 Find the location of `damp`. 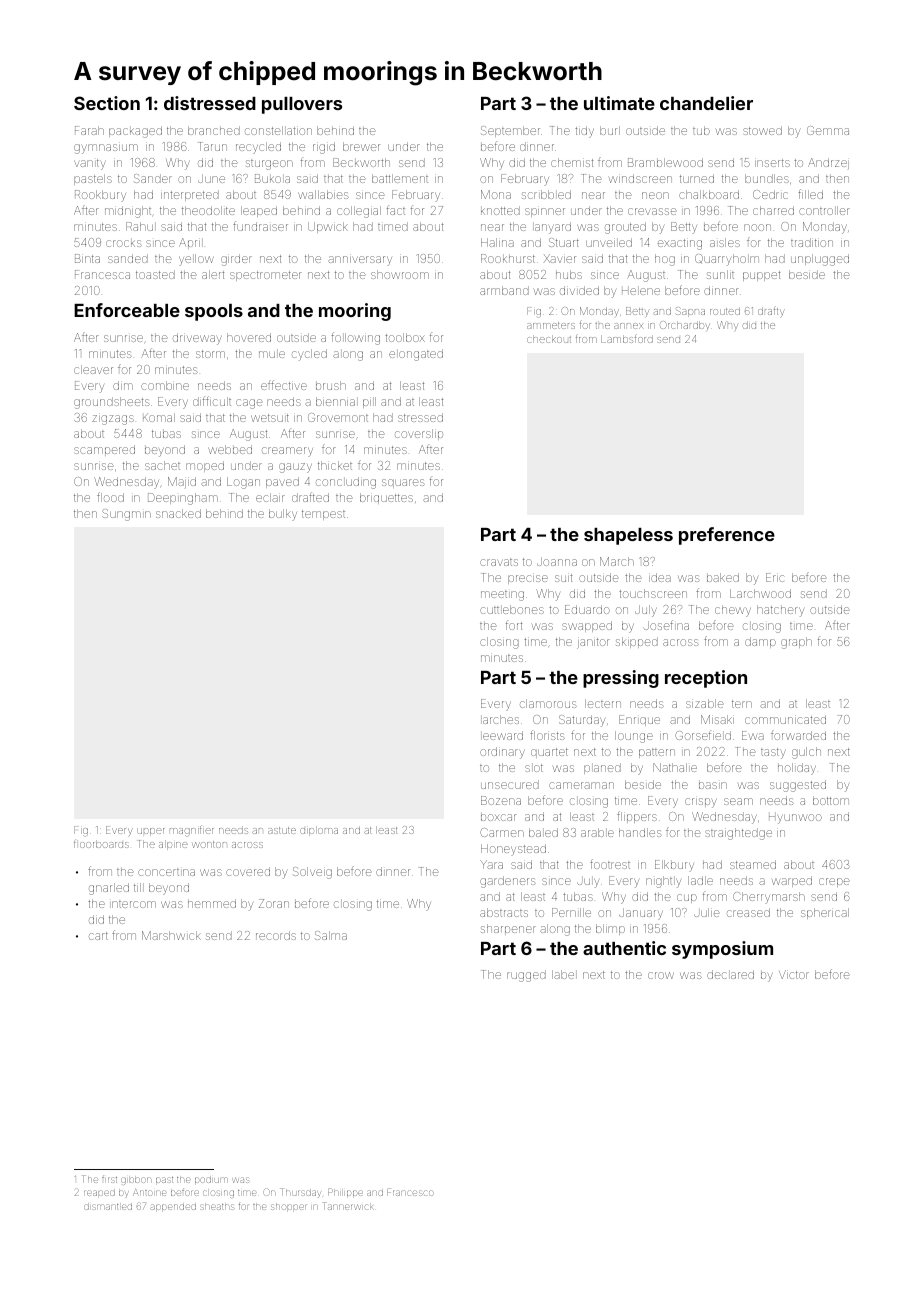

damp is located at coordinates (760, 642).
